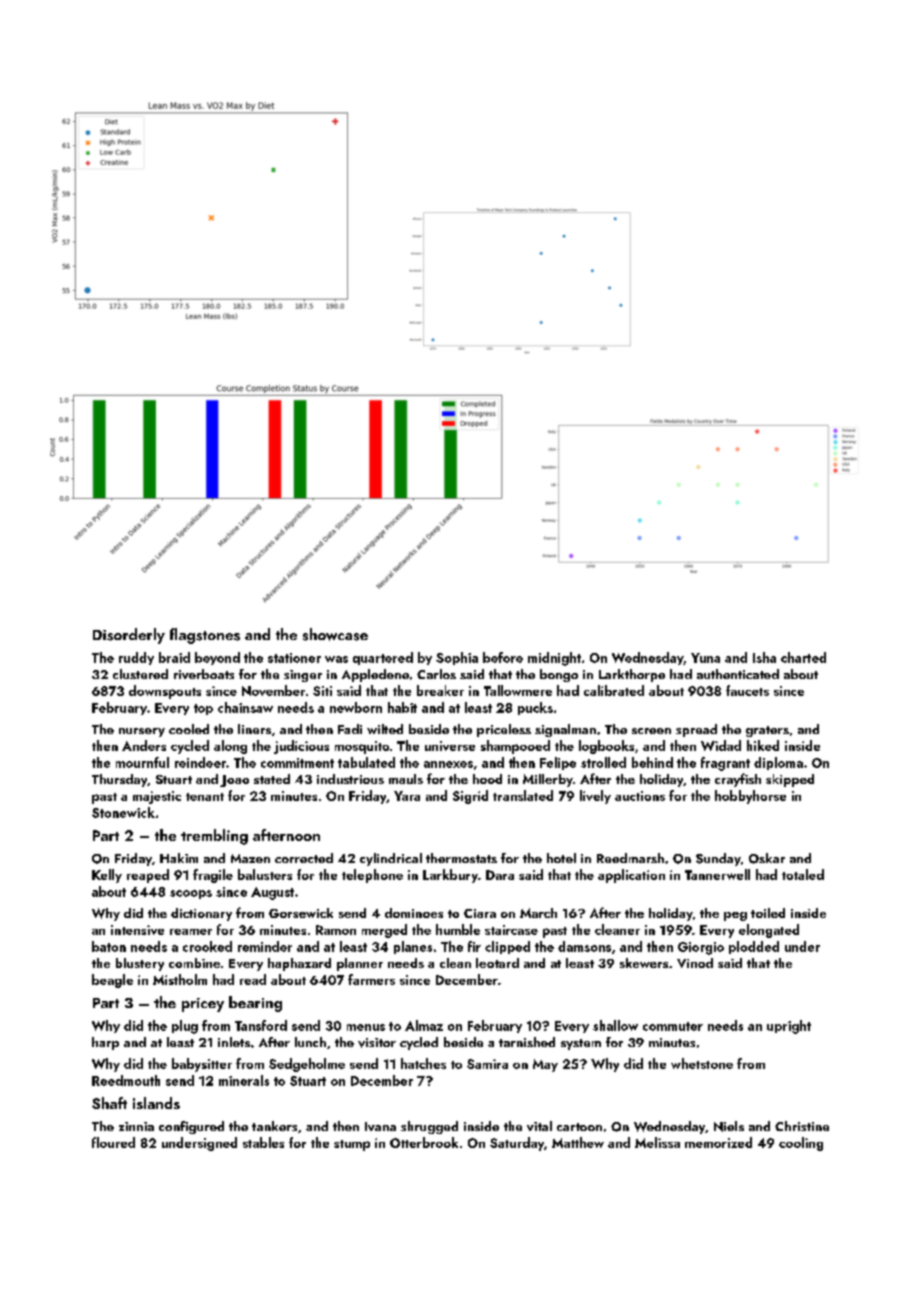 The width and height of the screenshot is (924, 1311). What do you see at coordinates (747, 690) in the screenshot?
I see `faucets` at bounding box center [747, 690].
